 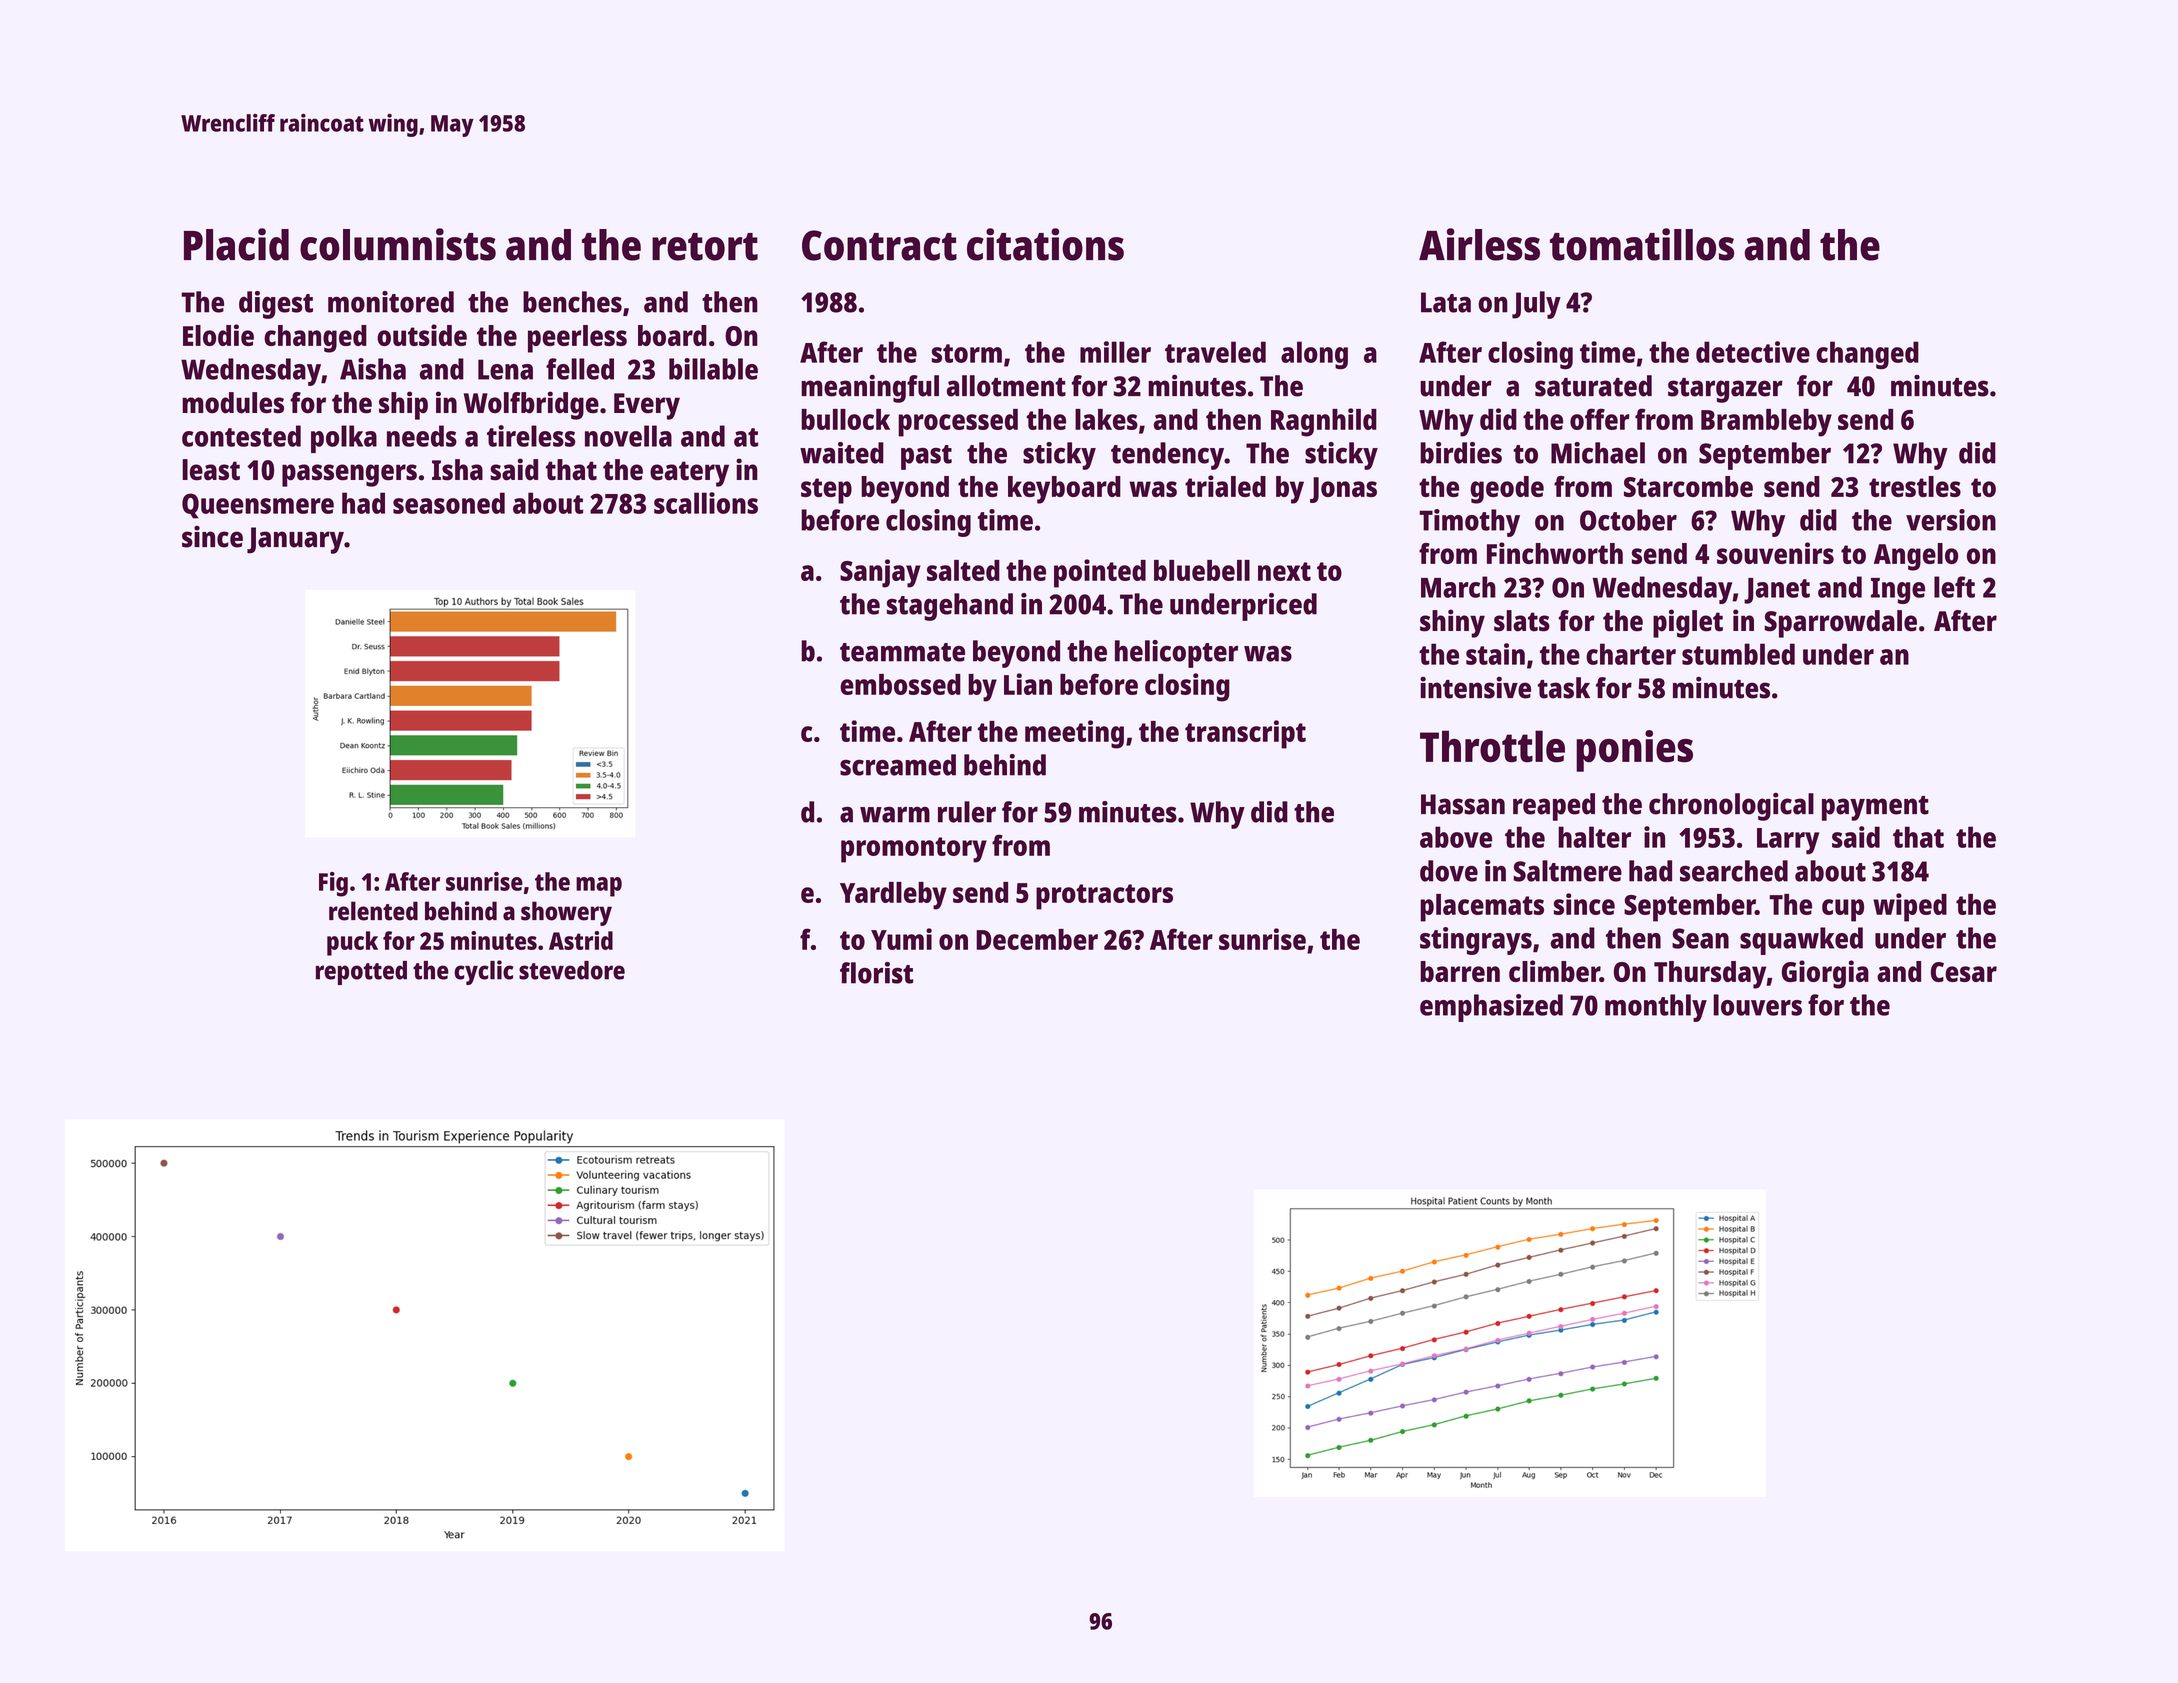 I want to click on souvenirs, so click(x=1775, y=553).
